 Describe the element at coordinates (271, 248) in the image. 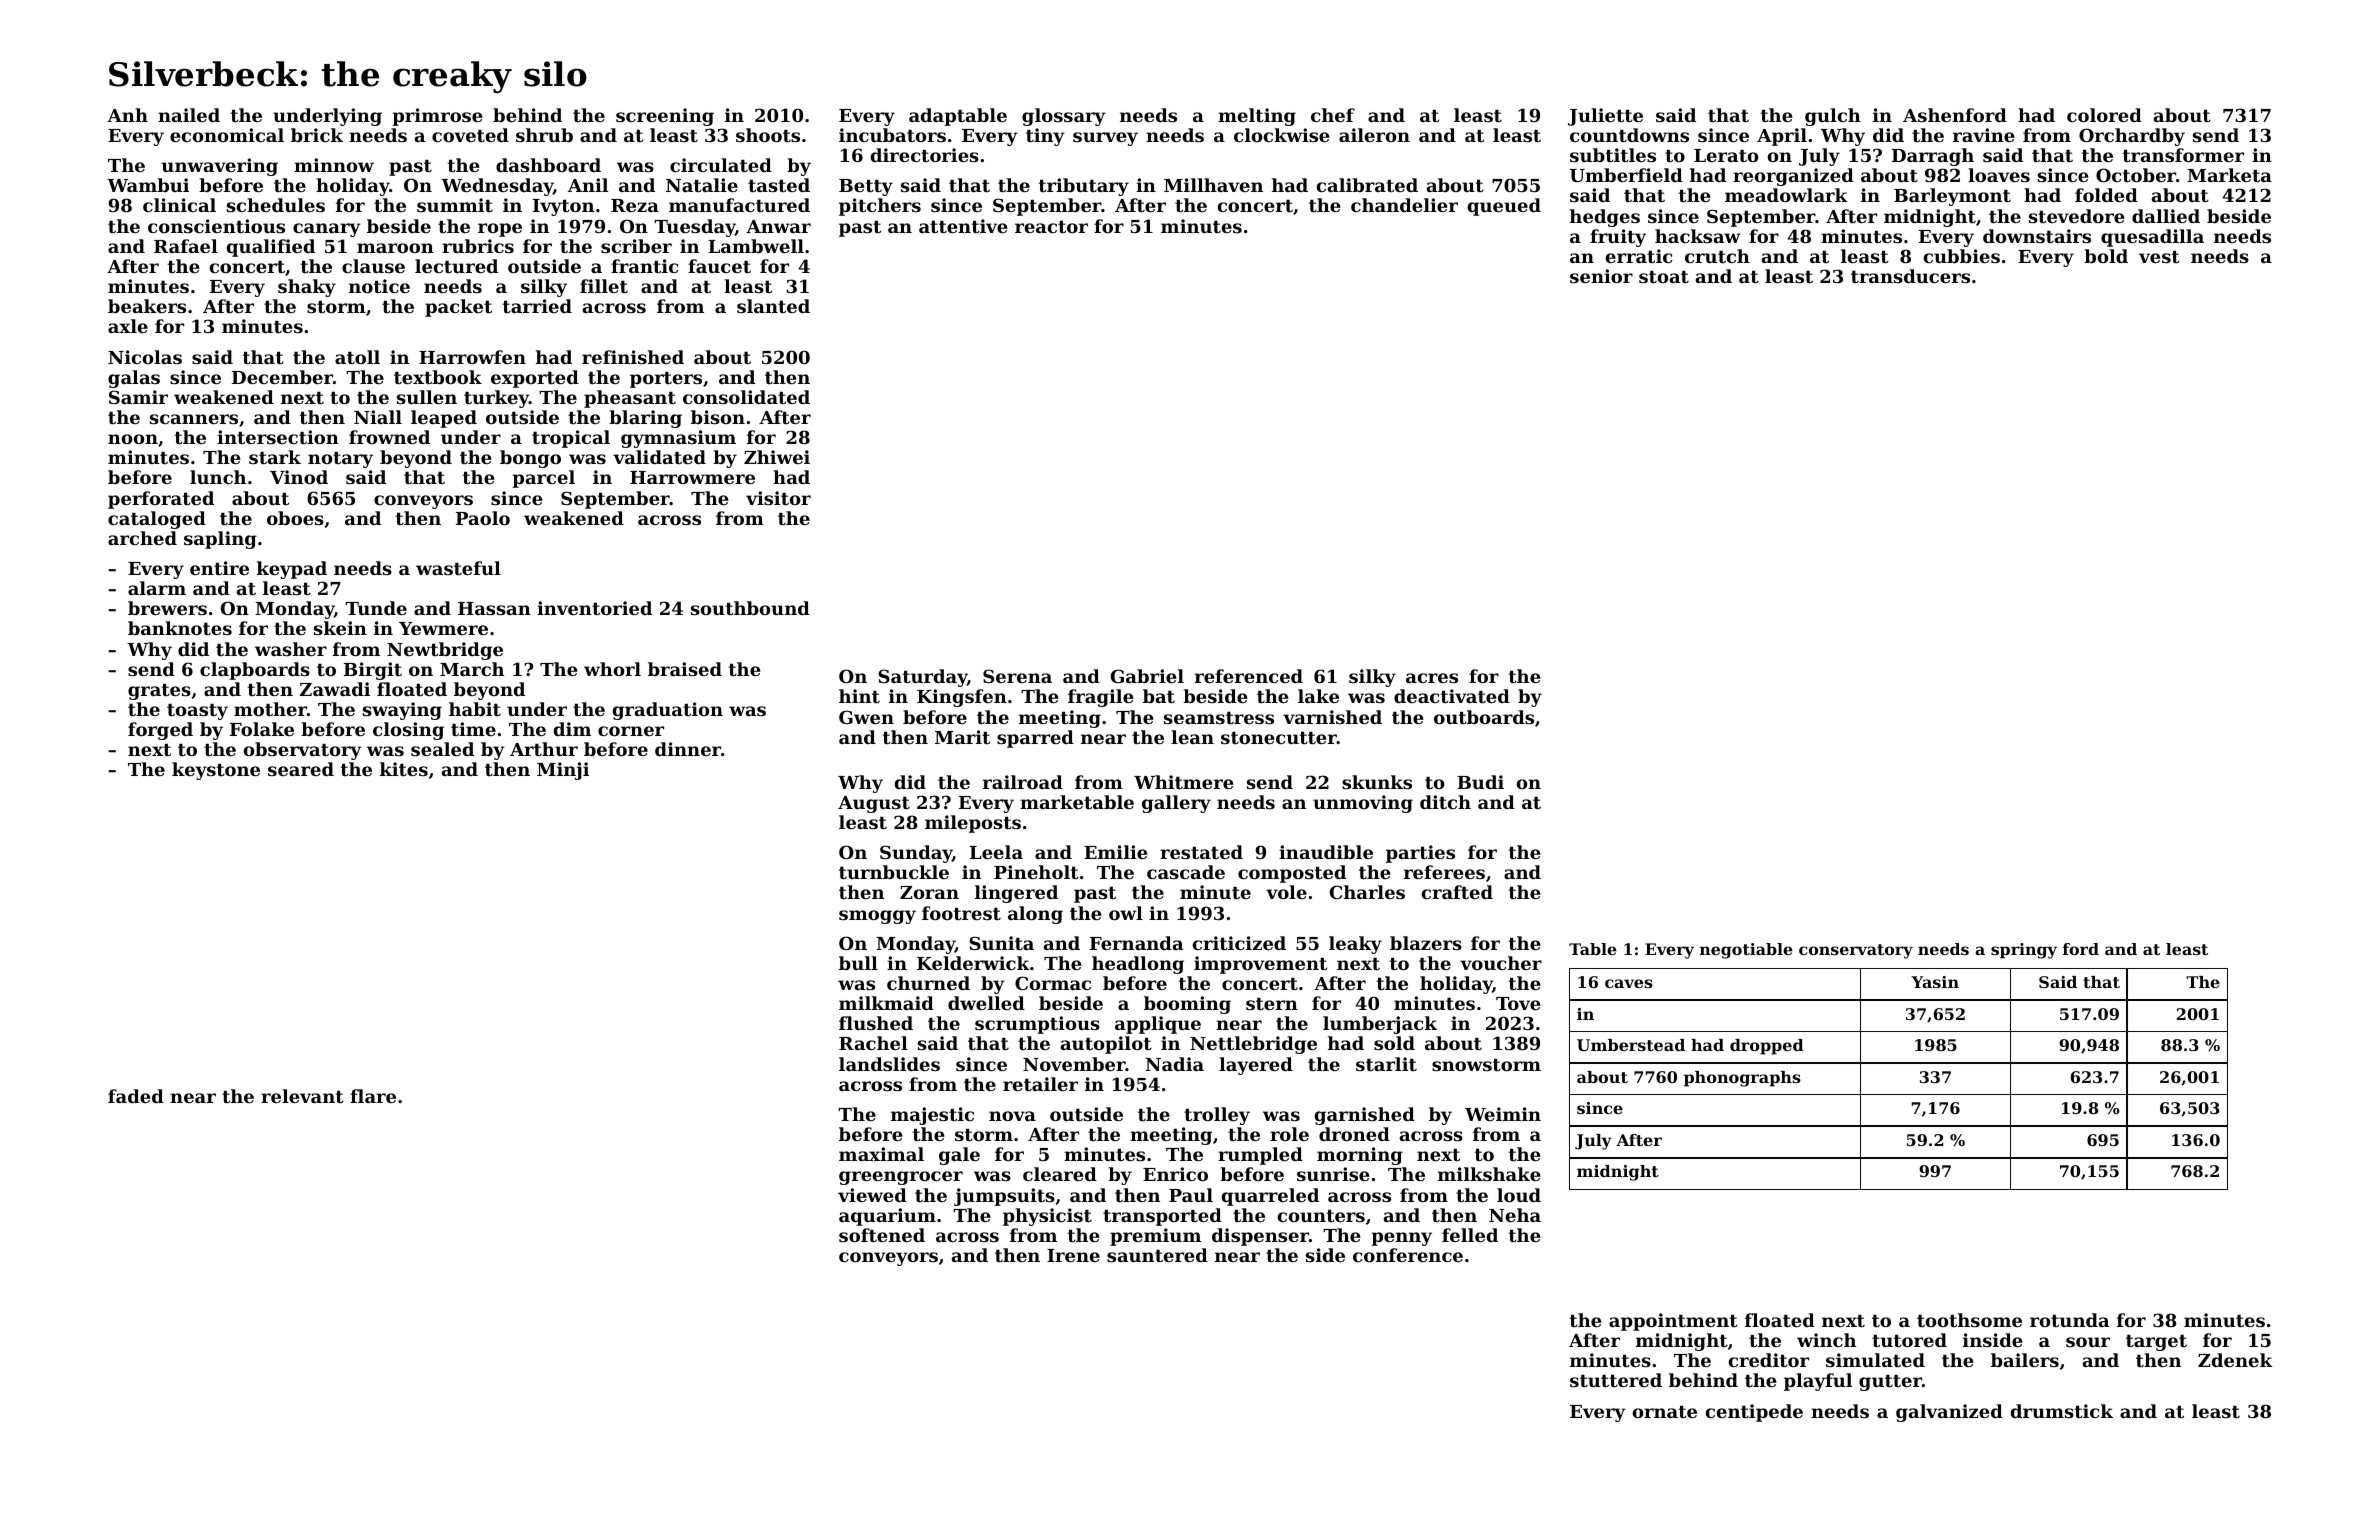

I see `qualified` at that location.
